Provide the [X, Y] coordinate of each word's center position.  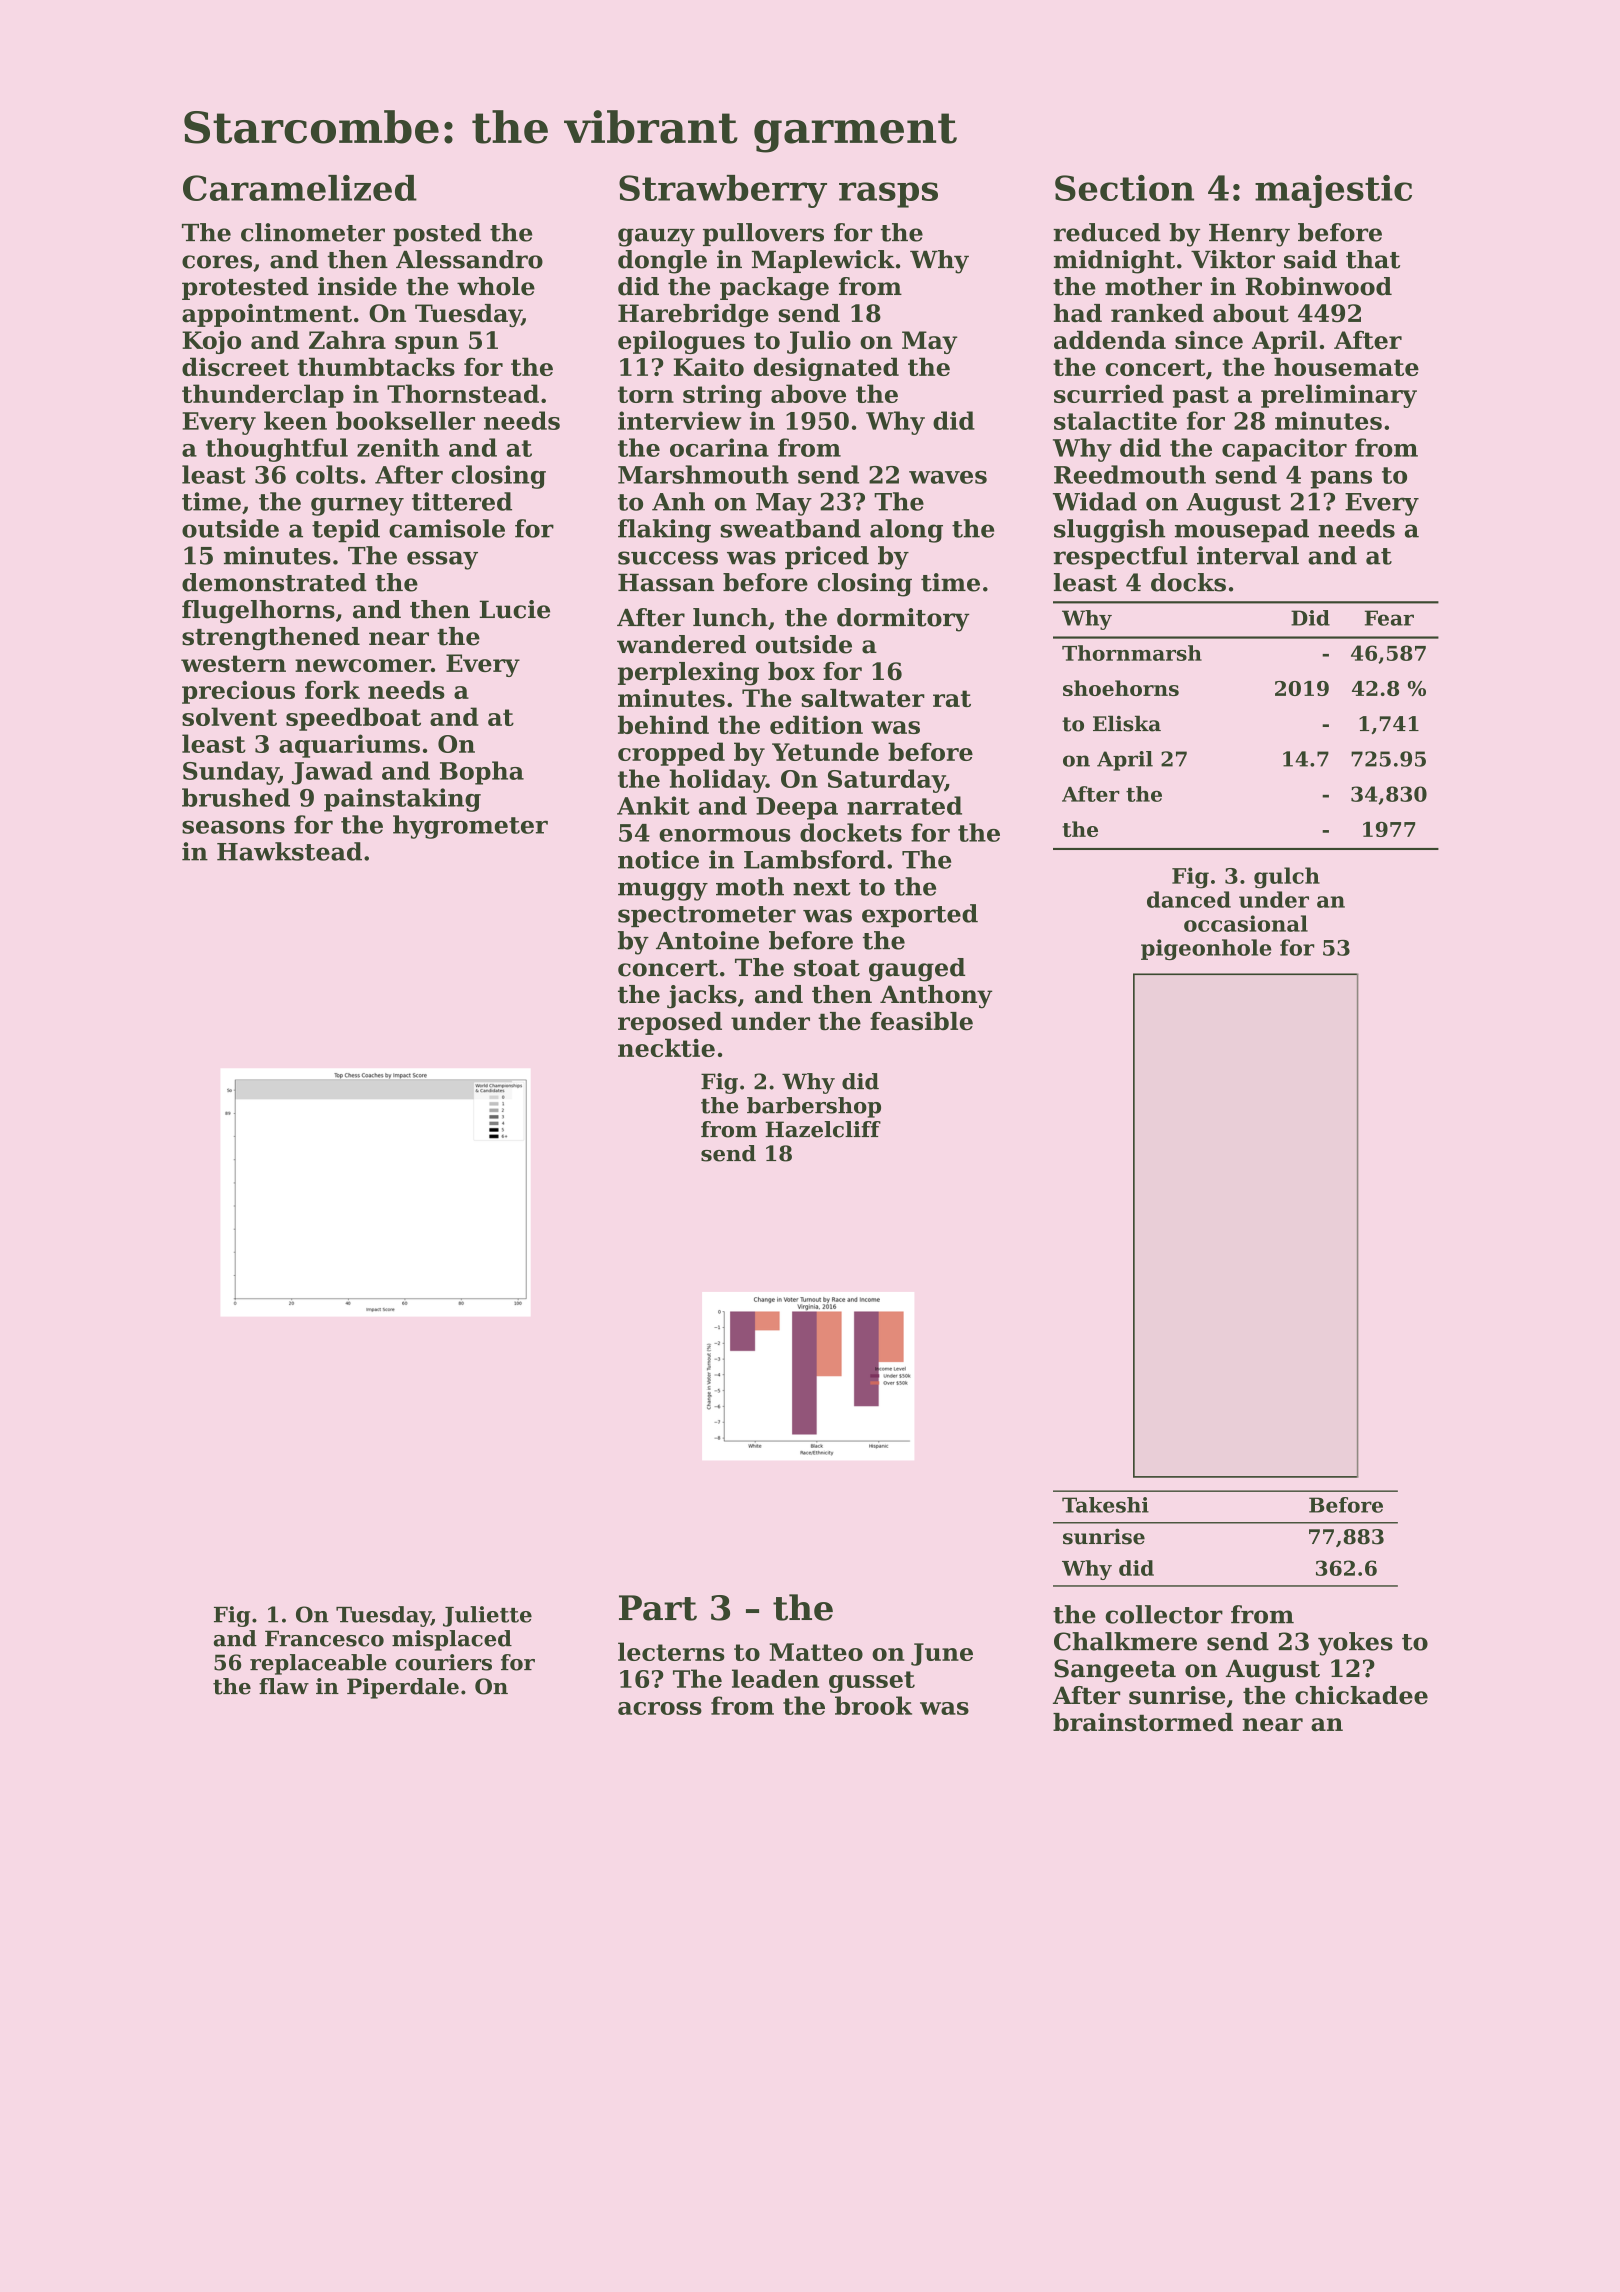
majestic [1333, 191]
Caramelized [300, 188]
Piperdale [403, 1688]
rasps [888, 195]
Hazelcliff [823, 1129]
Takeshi [1105, 1505]
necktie [666, 1047]
